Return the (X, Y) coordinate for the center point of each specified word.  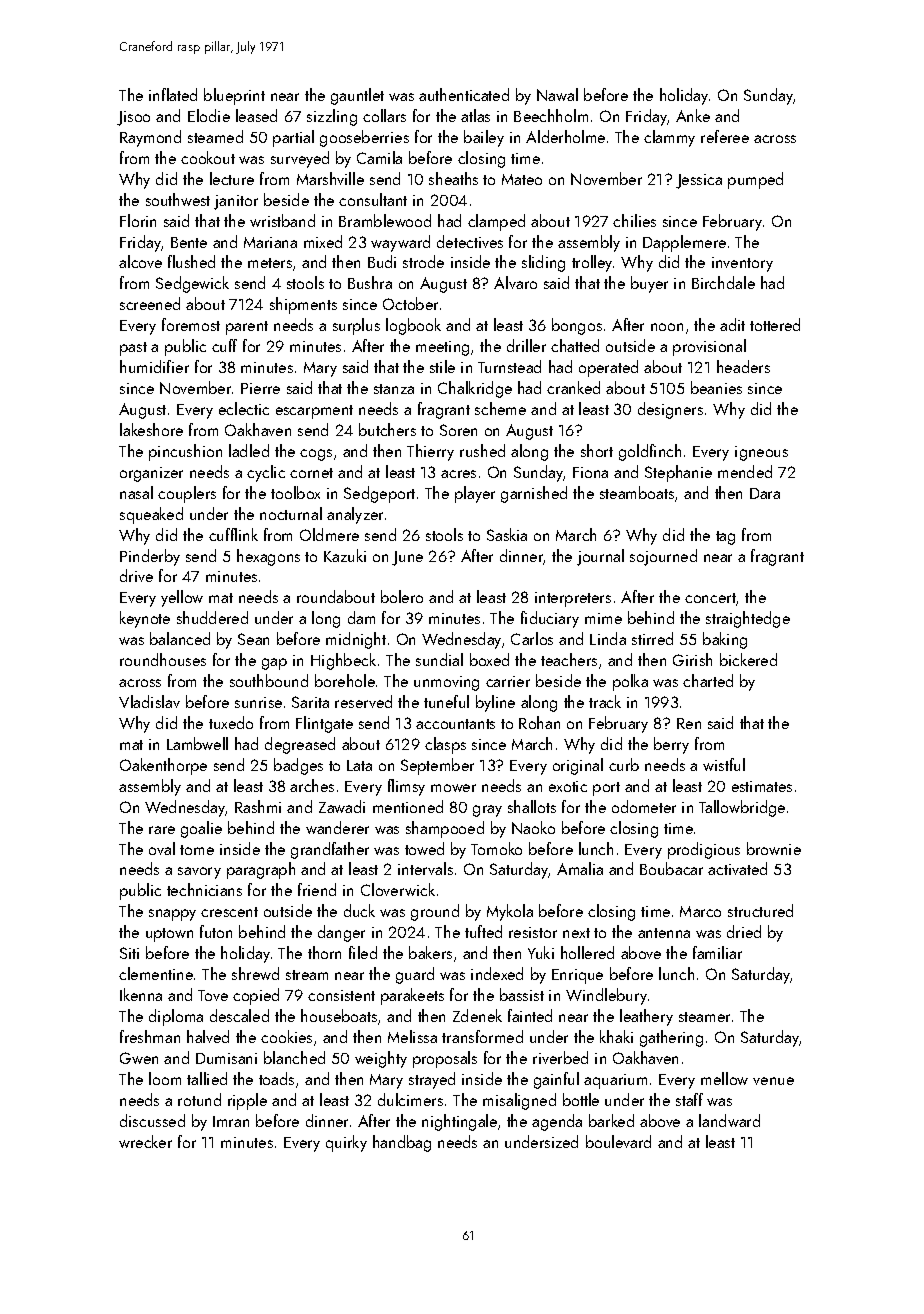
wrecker (145, 1141)
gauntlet (357, 96)
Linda (608, 638)
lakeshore (151, 429)
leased (256, 115)
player (475, 494)
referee (725, 136)
